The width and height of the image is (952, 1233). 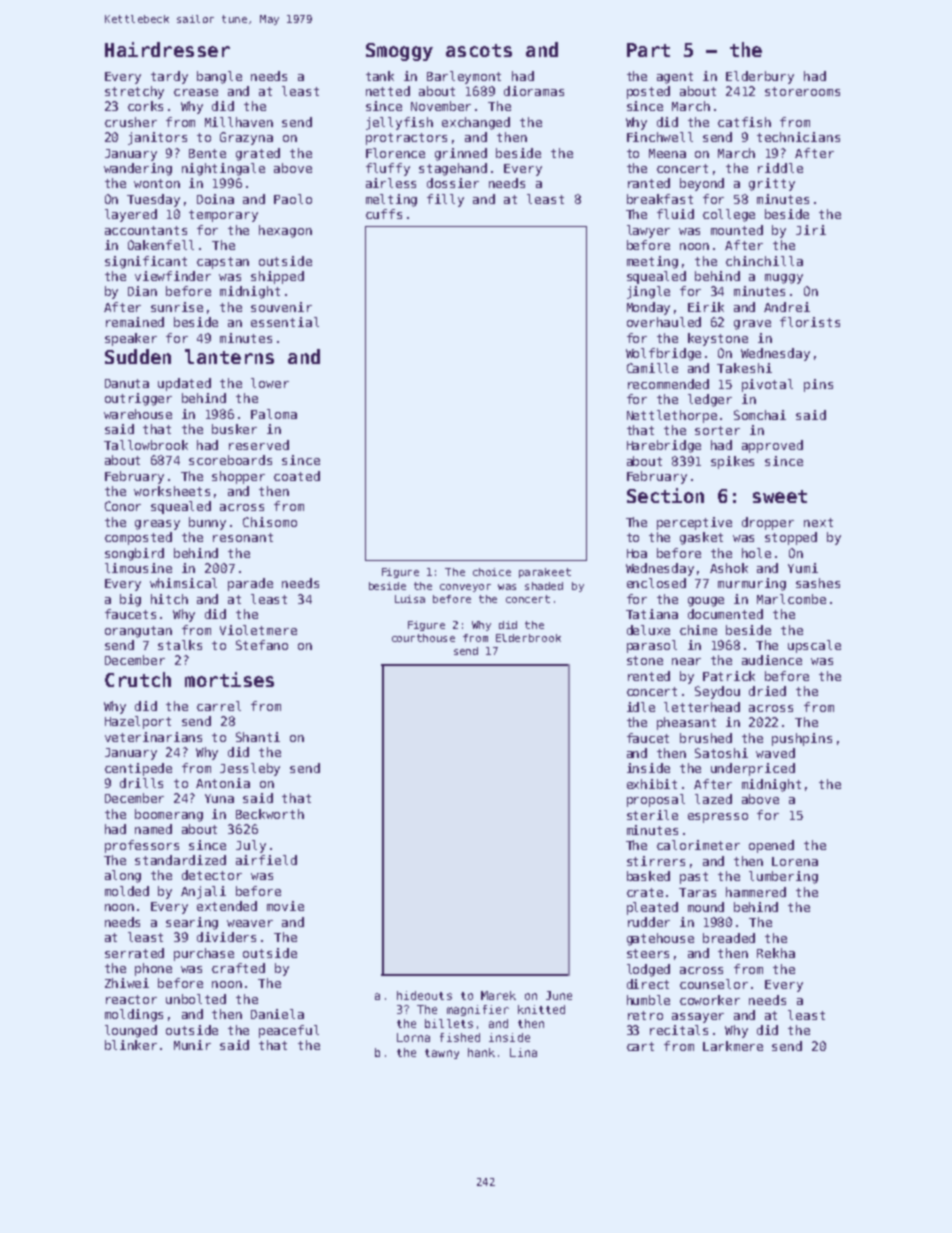 What do you see at coordinates (410, 599) in the image?
I see `Luisa` at bounding box center [410, 599].
